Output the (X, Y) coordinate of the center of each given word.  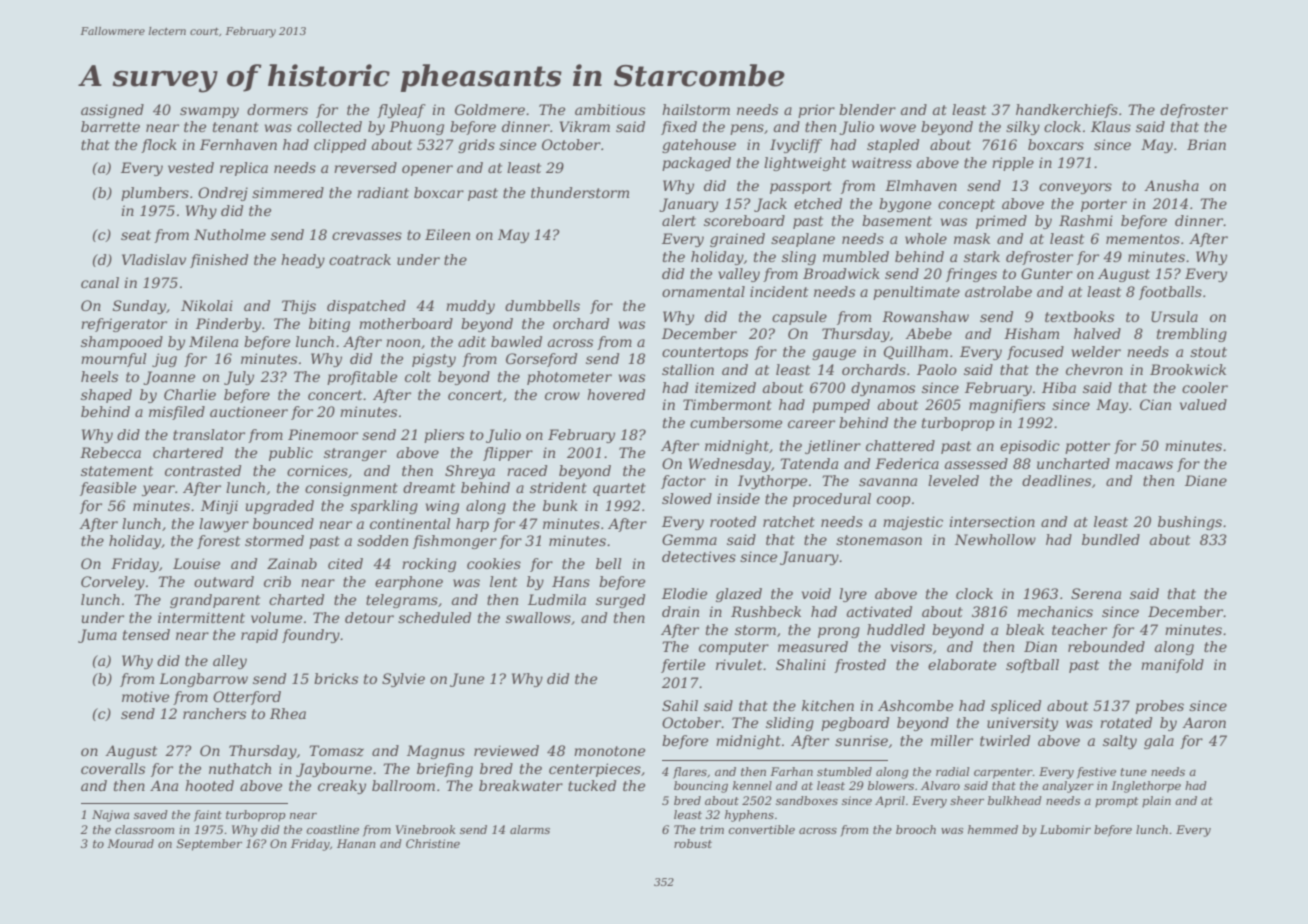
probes (1159, 707)
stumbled (844, 771)
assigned (112, 111)
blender (867, 109)
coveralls (113, 768)
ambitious (610, 109)
